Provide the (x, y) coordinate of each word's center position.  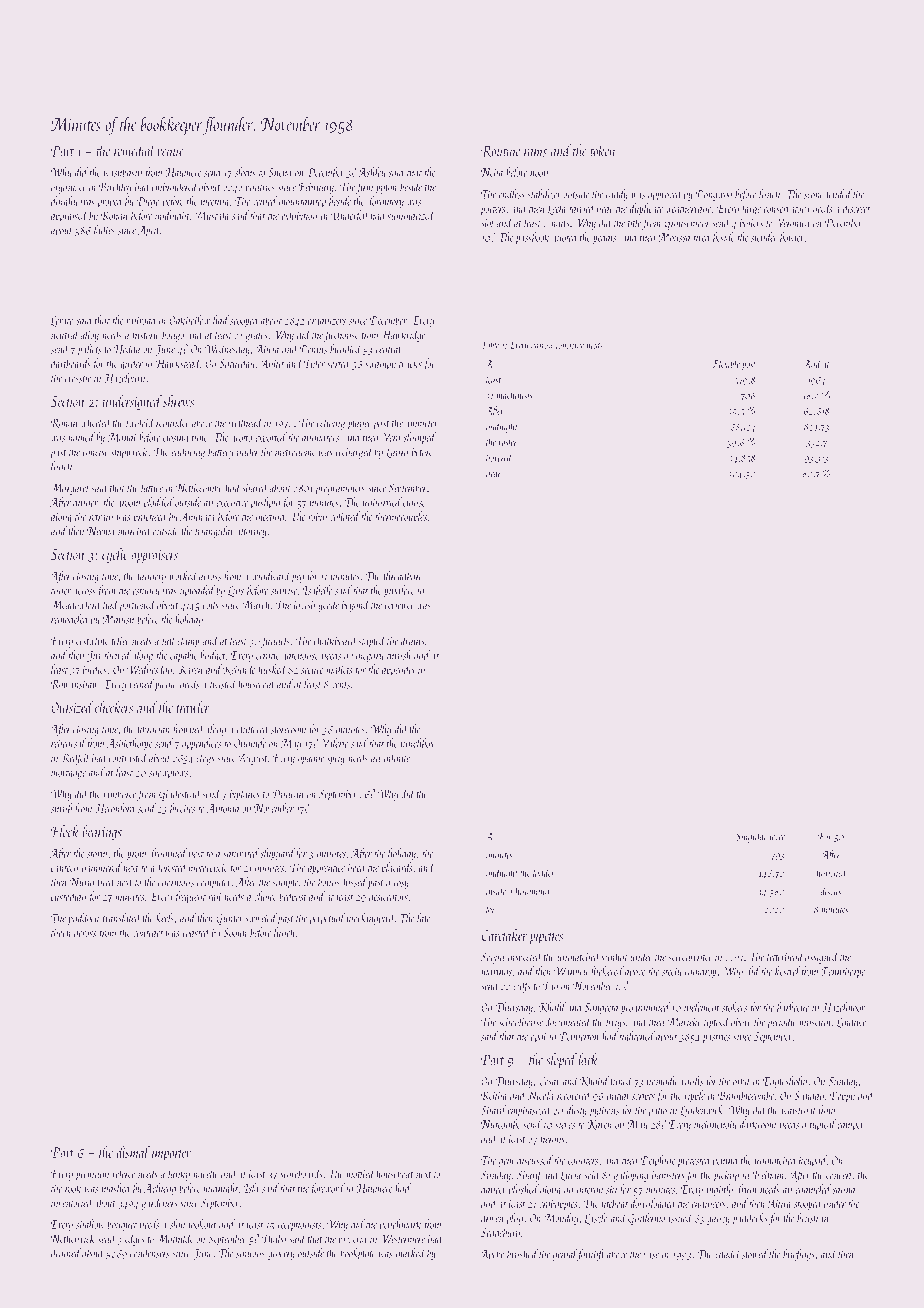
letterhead (785, 956)
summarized (411, 215)
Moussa (674, 237)
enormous (176, 883)
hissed (355, 882)
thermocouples (401, 517)
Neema (101, 531)
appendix (398, 670)
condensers (149, 1253)
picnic (166, 685)
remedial (135, 150)
